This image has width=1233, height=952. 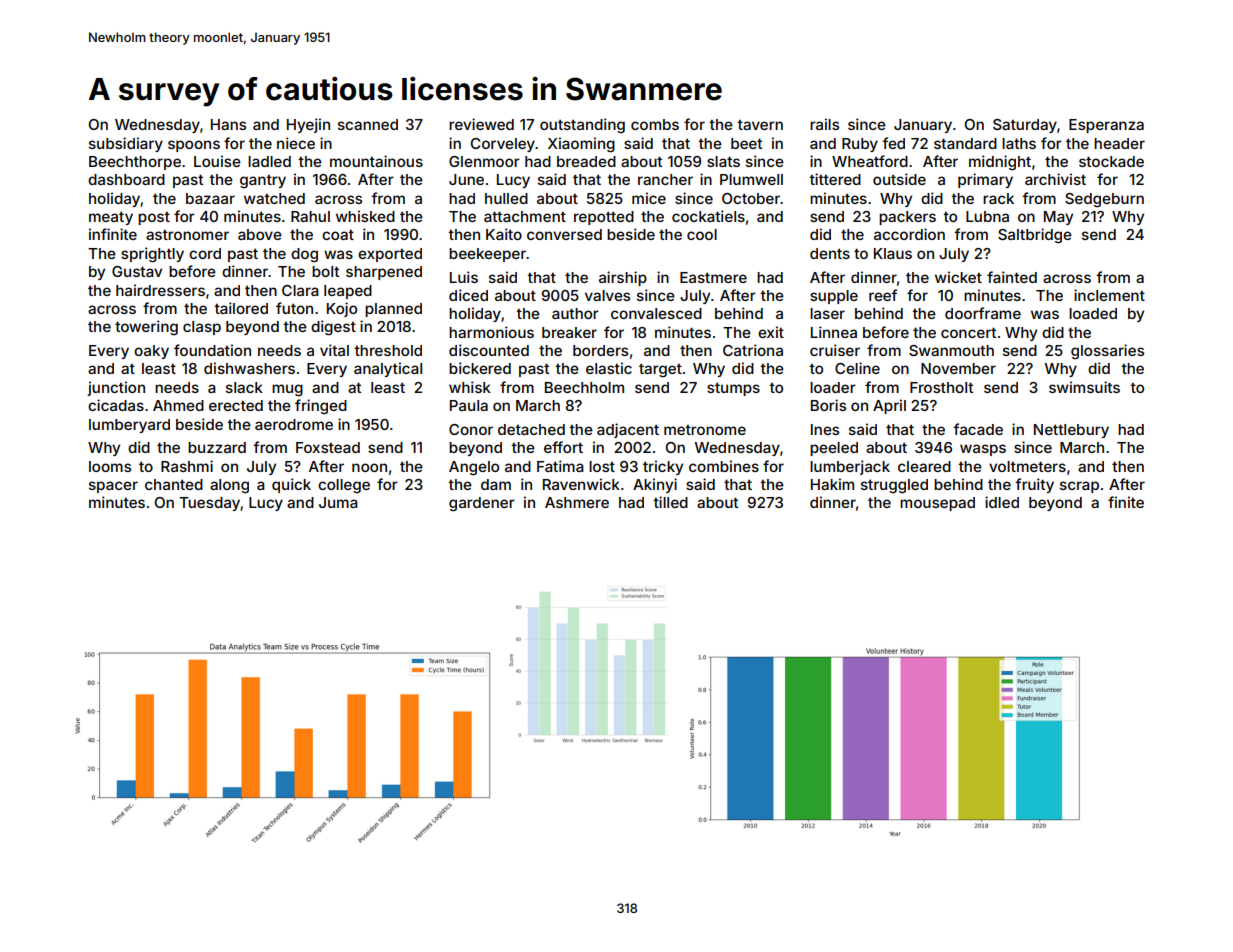 What do you see at coordinates (1106, 126) in the image?
I see `Esperanza` at bounding box center [1106, 126].
